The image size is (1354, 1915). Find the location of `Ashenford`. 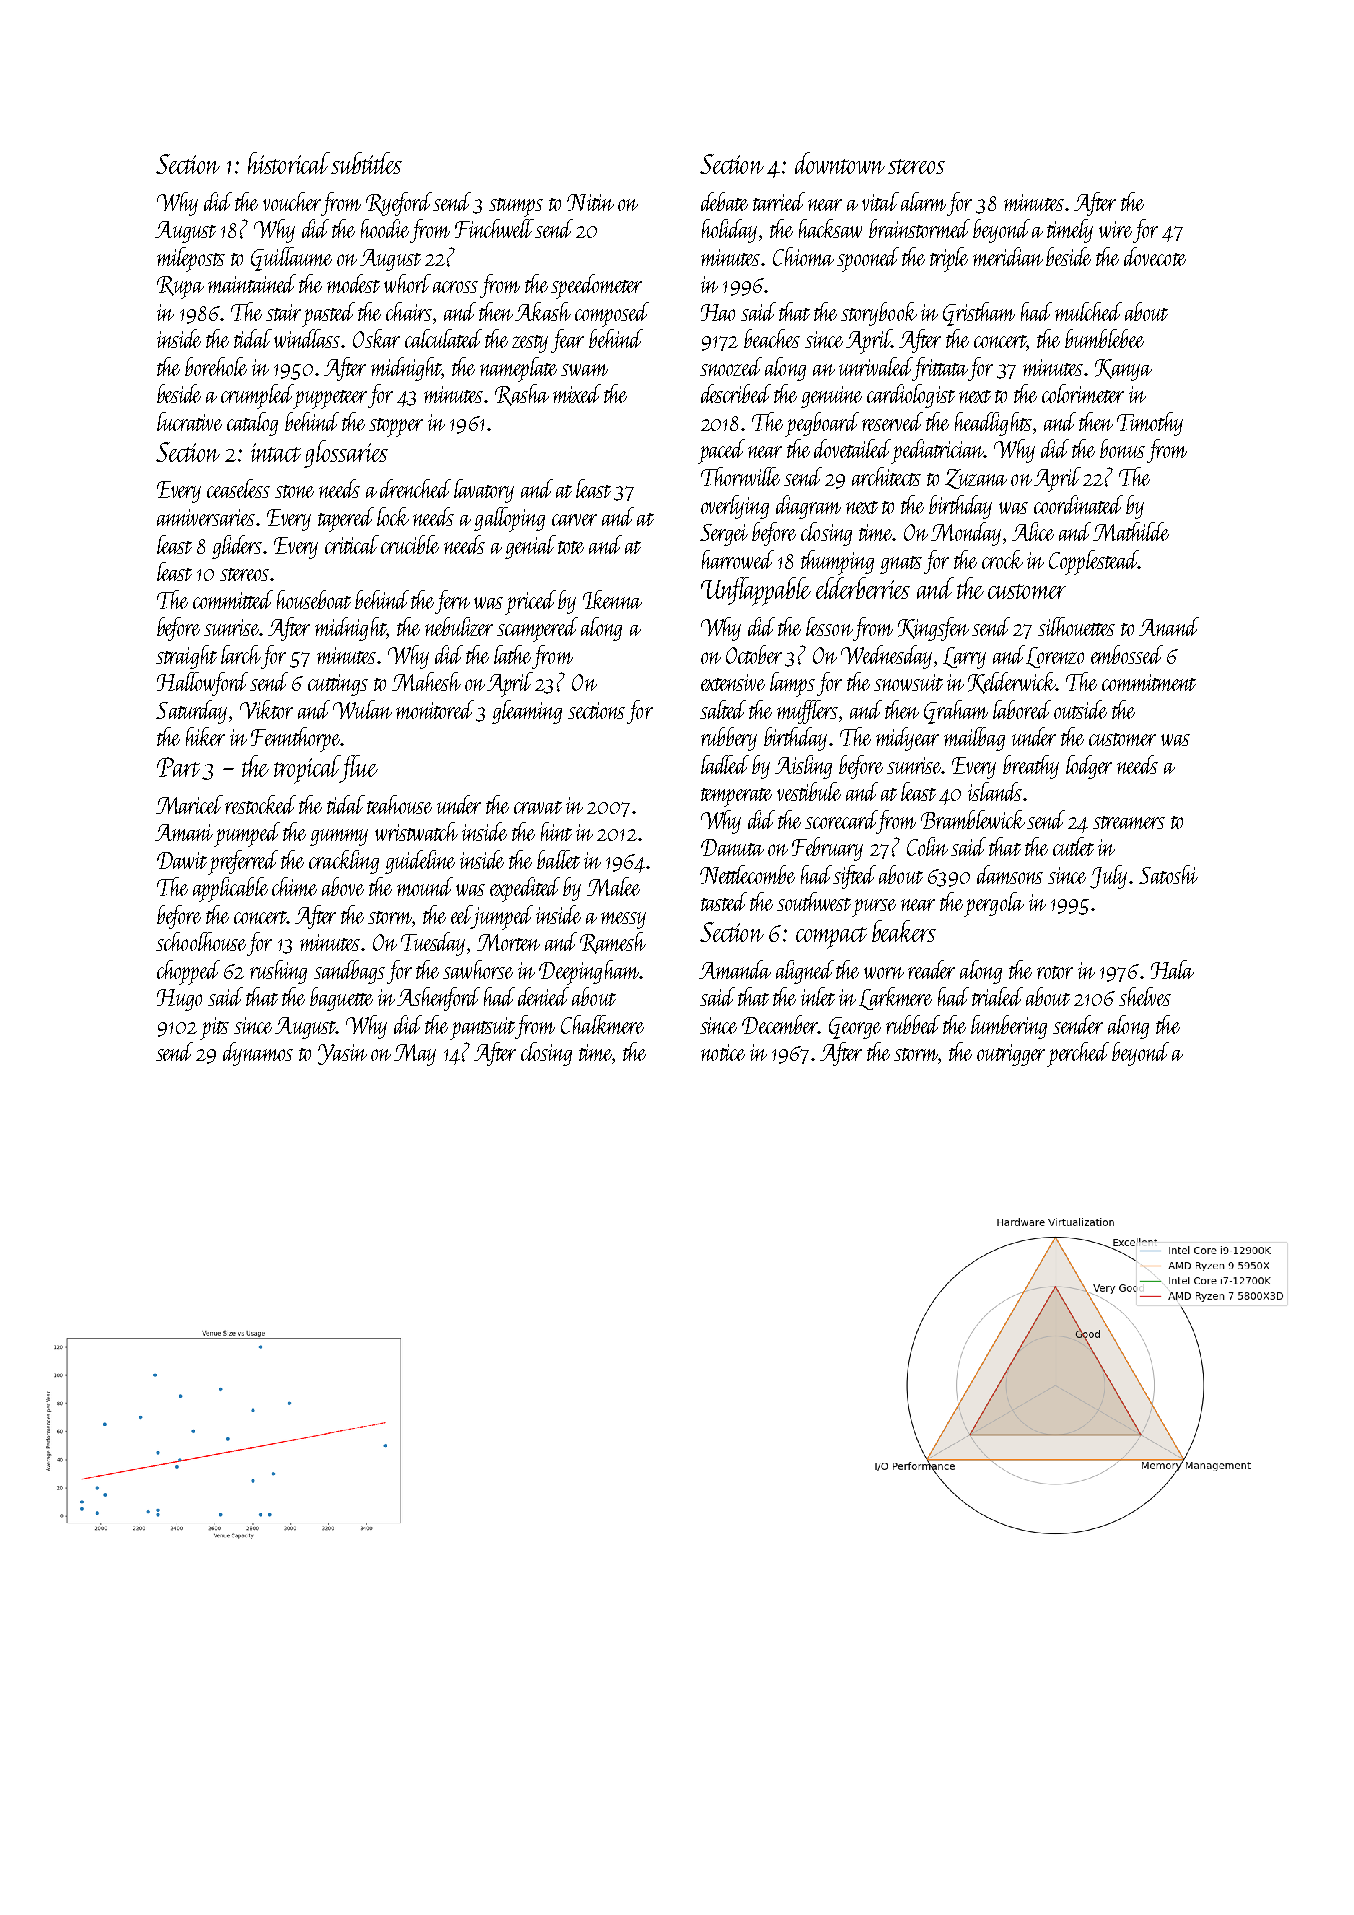

Ashenford is located at coordinates (438, 999).
